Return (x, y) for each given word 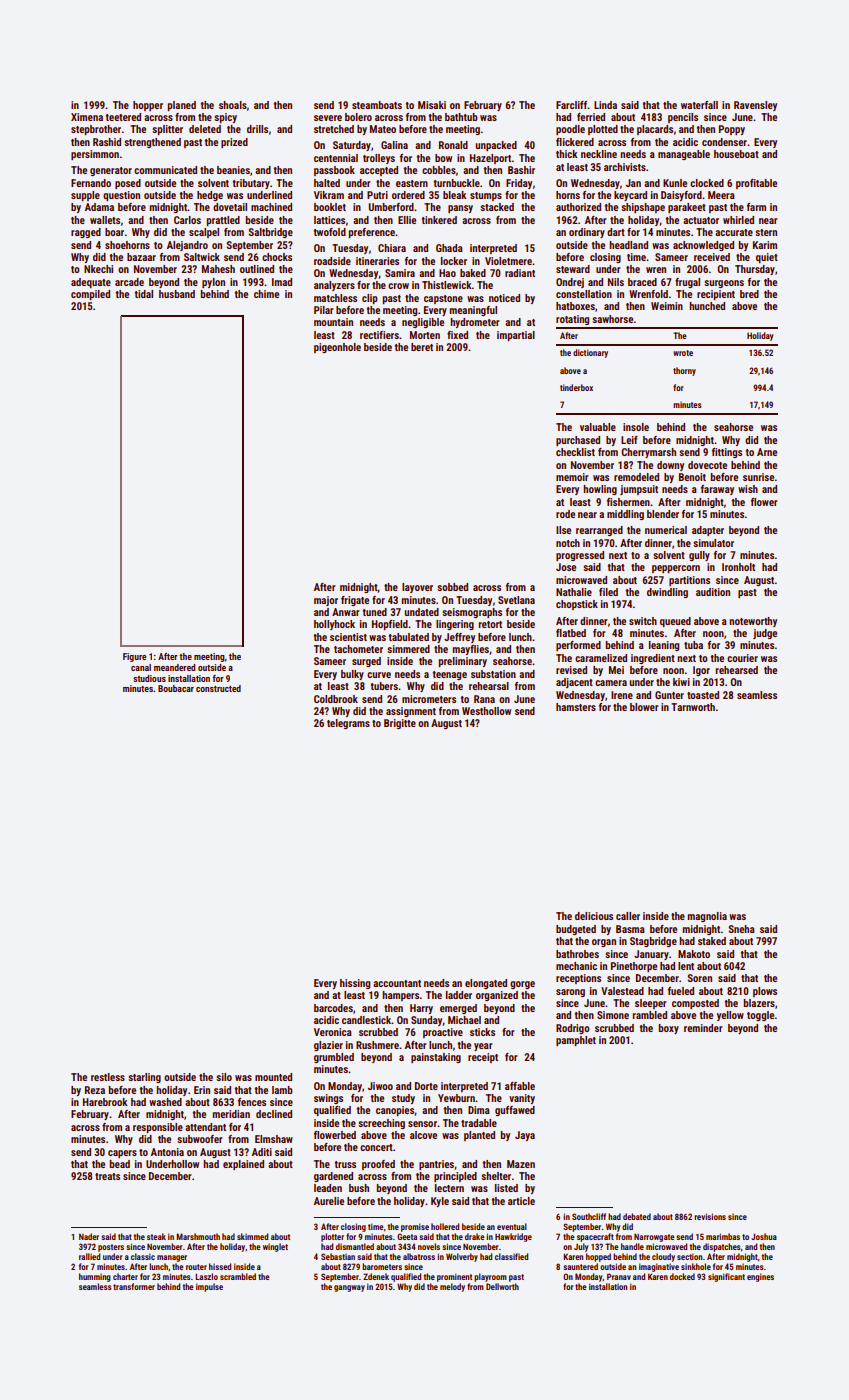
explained (243, 1165)
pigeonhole (337, 348)
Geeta (407, 1236)
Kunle (675, 183)
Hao (447, 273)
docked (682, 1276)
